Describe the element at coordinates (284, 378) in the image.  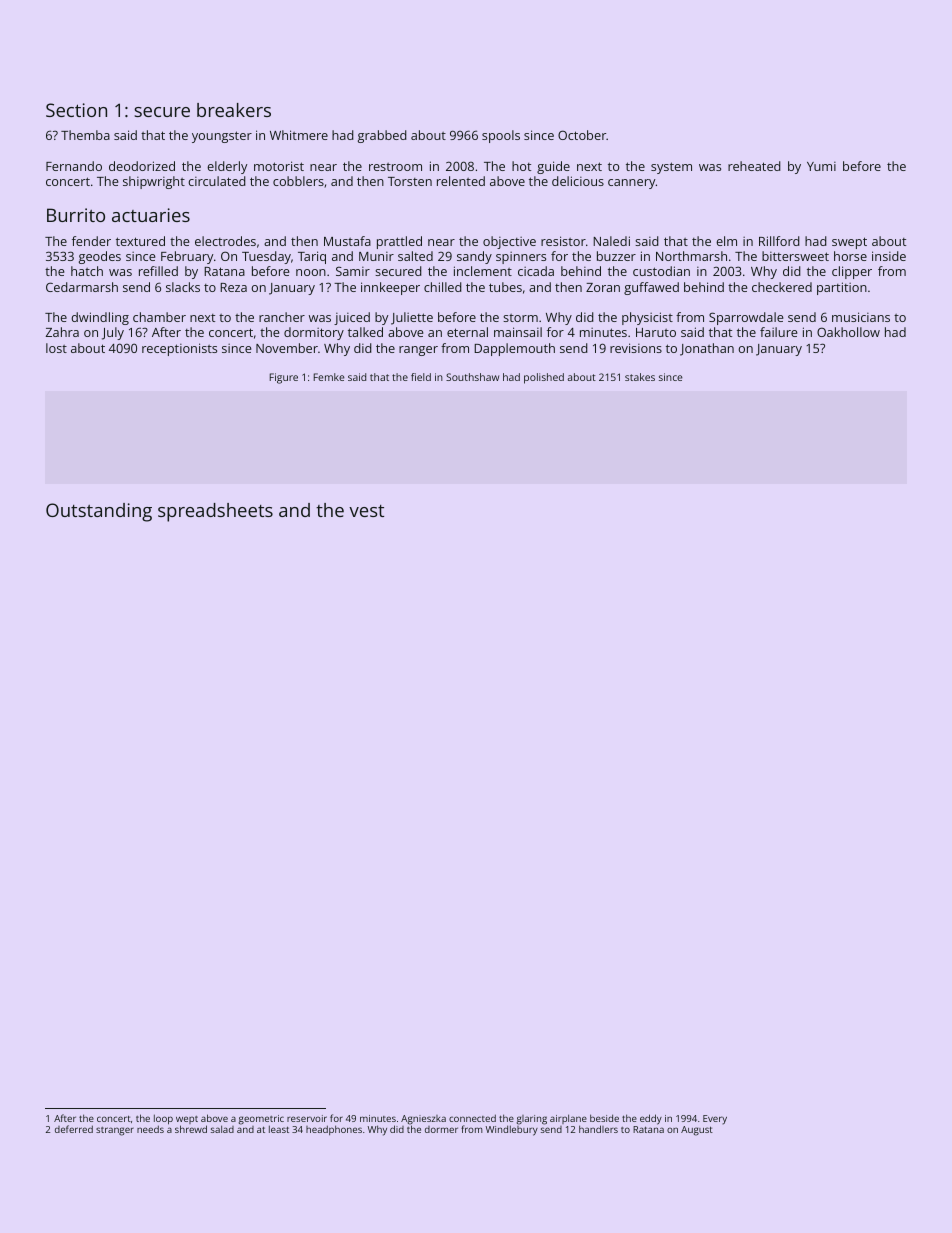
I see `Figure` at that location.
